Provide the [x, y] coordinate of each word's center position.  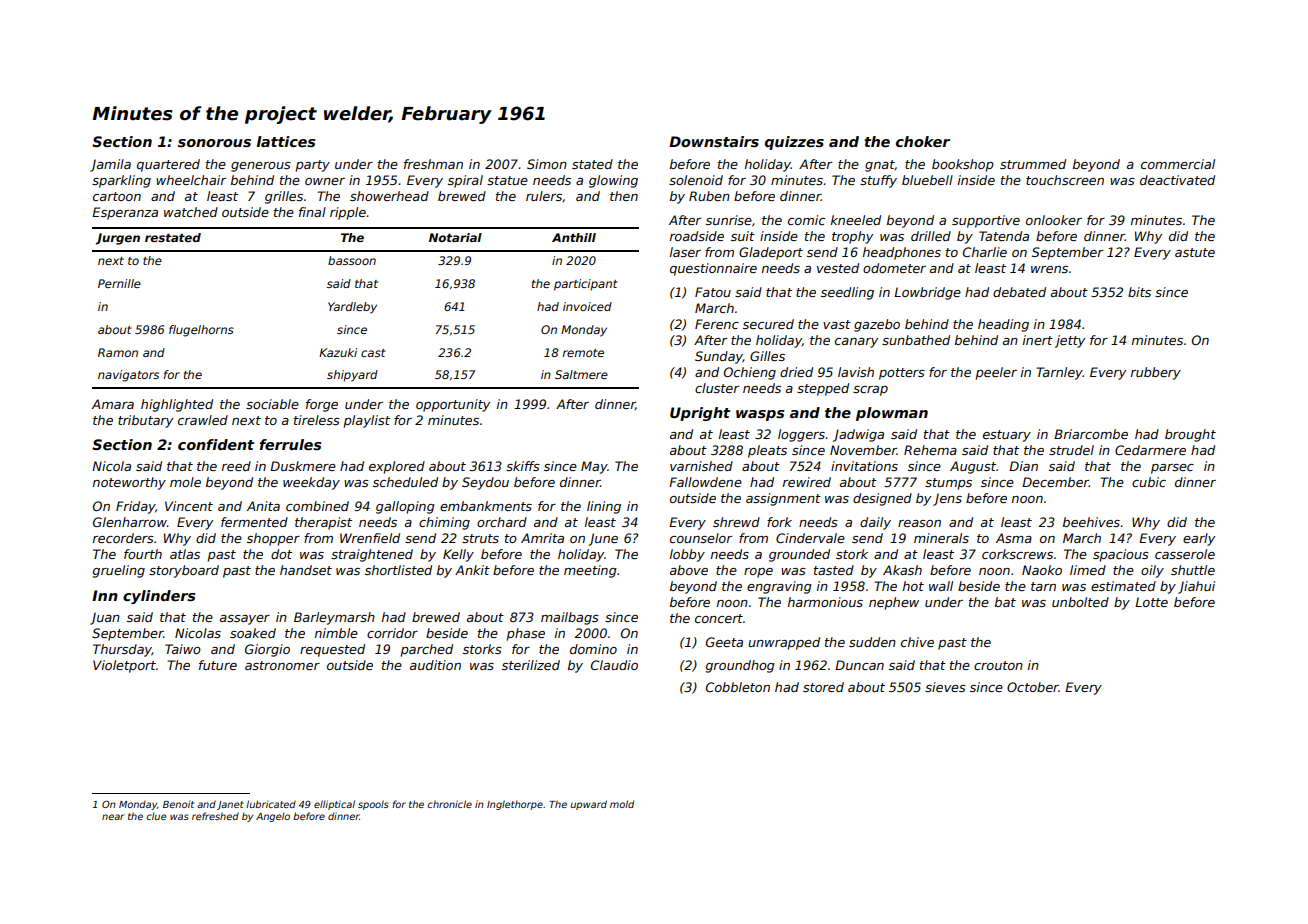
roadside [697, 236]
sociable [272, 404]
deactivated [1177, 180]
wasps [760, 415]
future [218, 665]
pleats [767, 451]
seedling [847, 293]
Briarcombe [1091, 434]
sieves [945, 687]
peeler [996, 373]
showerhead [389, 196]
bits [1139, 292]
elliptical [334, 805]
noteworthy [129, 483]
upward [589, 805]
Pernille [119, 283]
